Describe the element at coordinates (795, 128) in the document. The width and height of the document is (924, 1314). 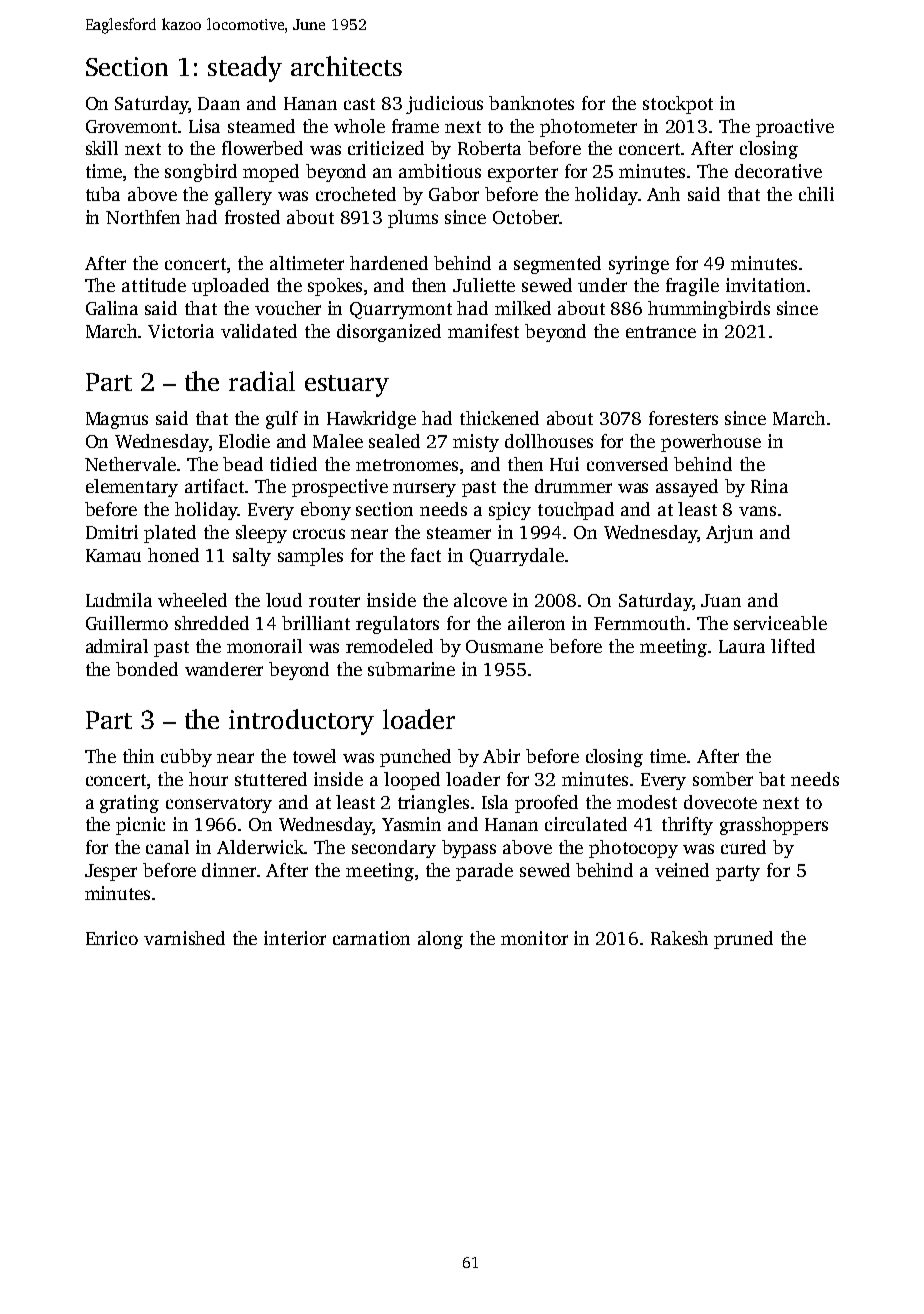
I see `proactive` at that location.
